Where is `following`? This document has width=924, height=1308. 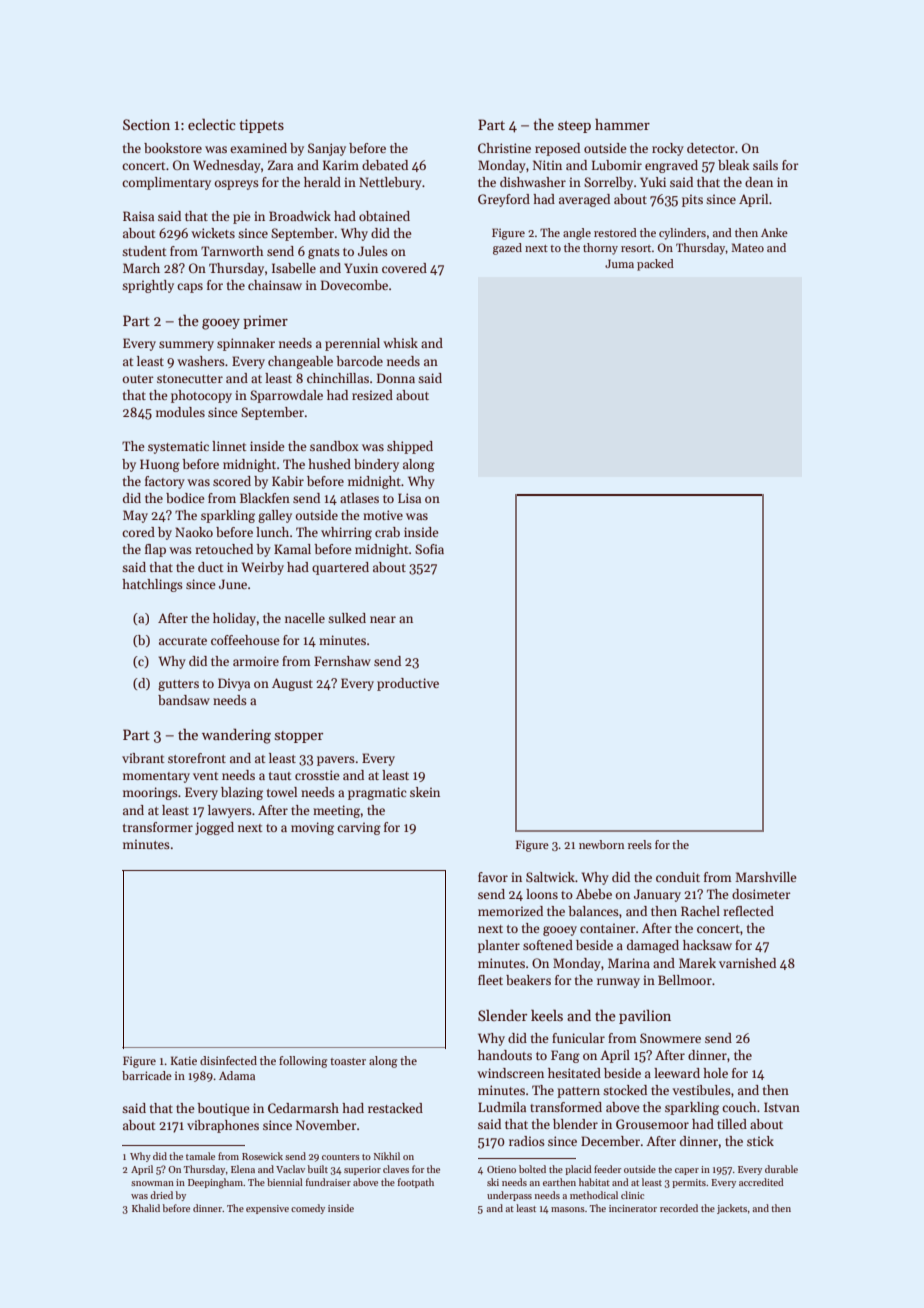 following is located at coordinates (303, 1062).
